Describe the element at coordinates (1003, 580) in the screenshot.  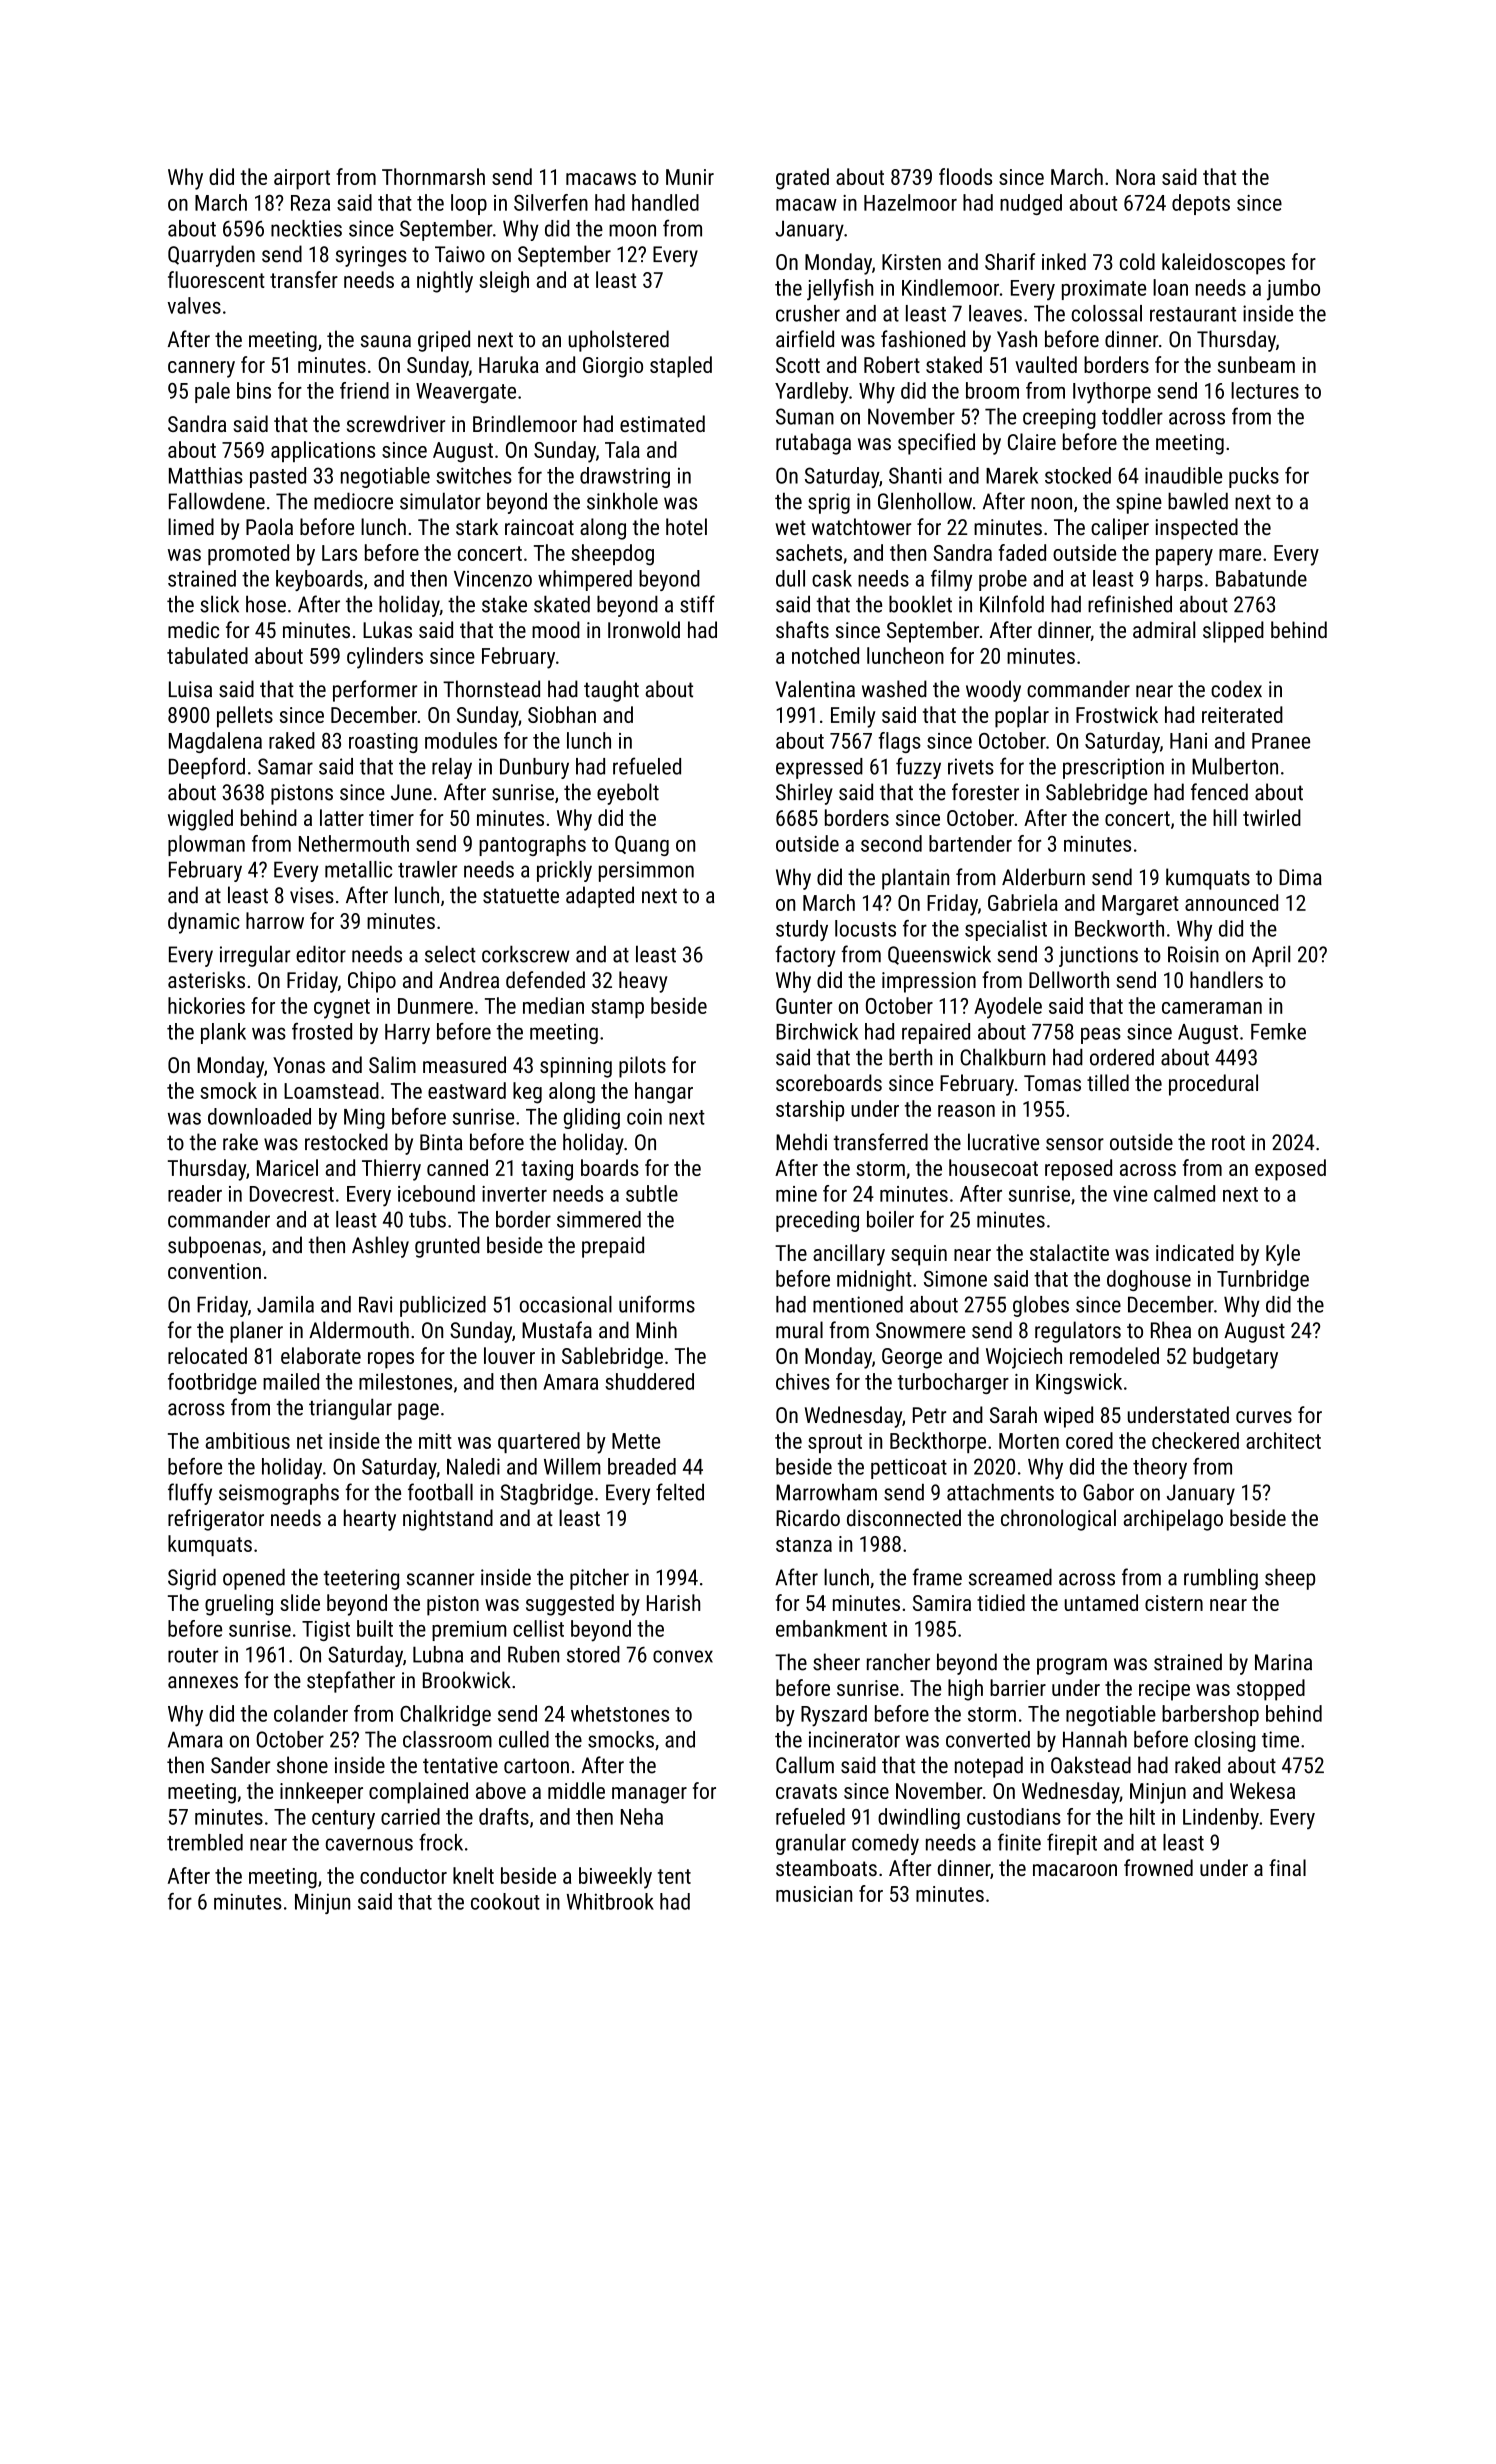
I see `probe` at that location.
